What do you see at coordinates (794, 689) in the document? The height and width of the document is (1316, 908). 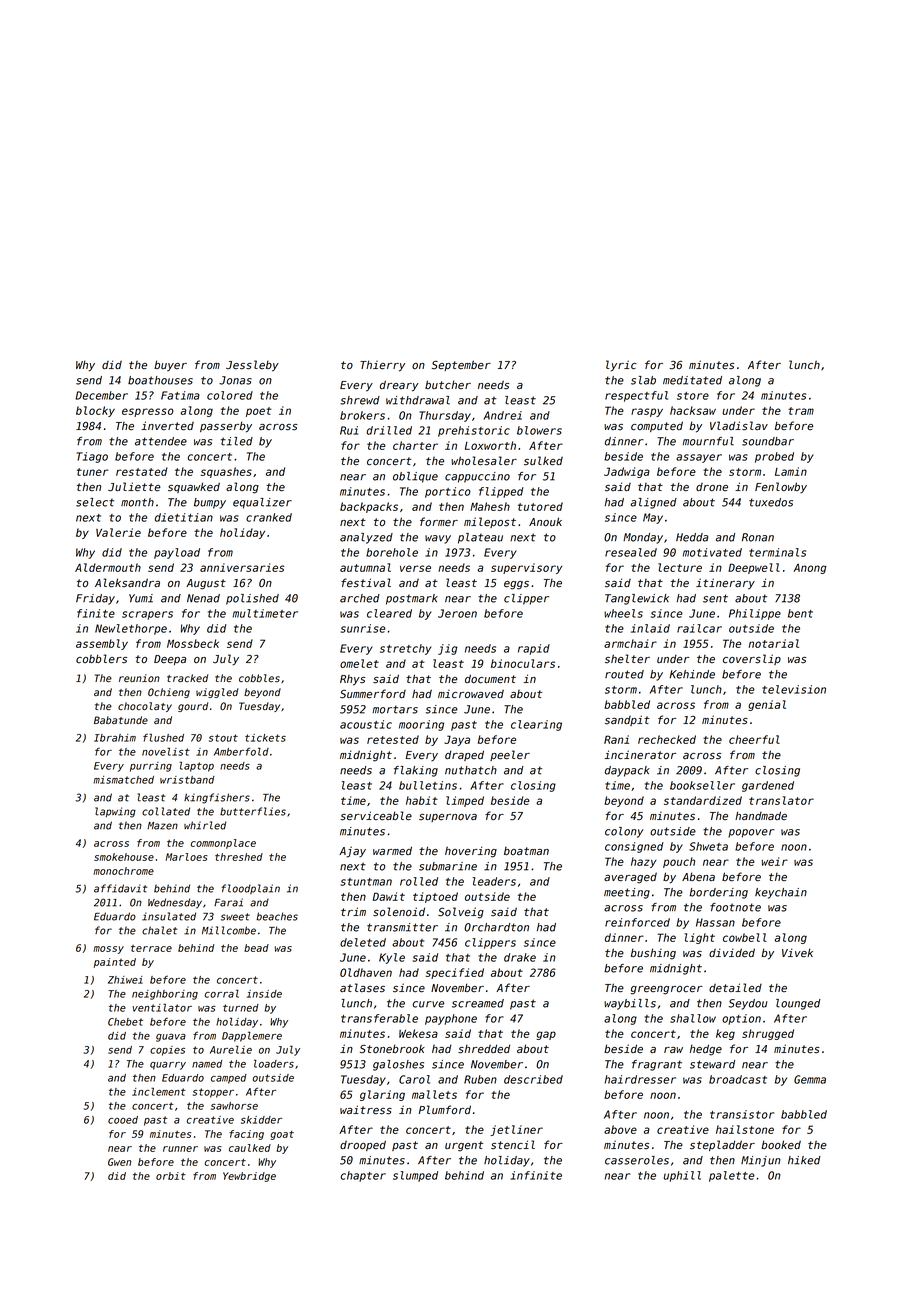 I see `television` at bounding box center [794, 689].
